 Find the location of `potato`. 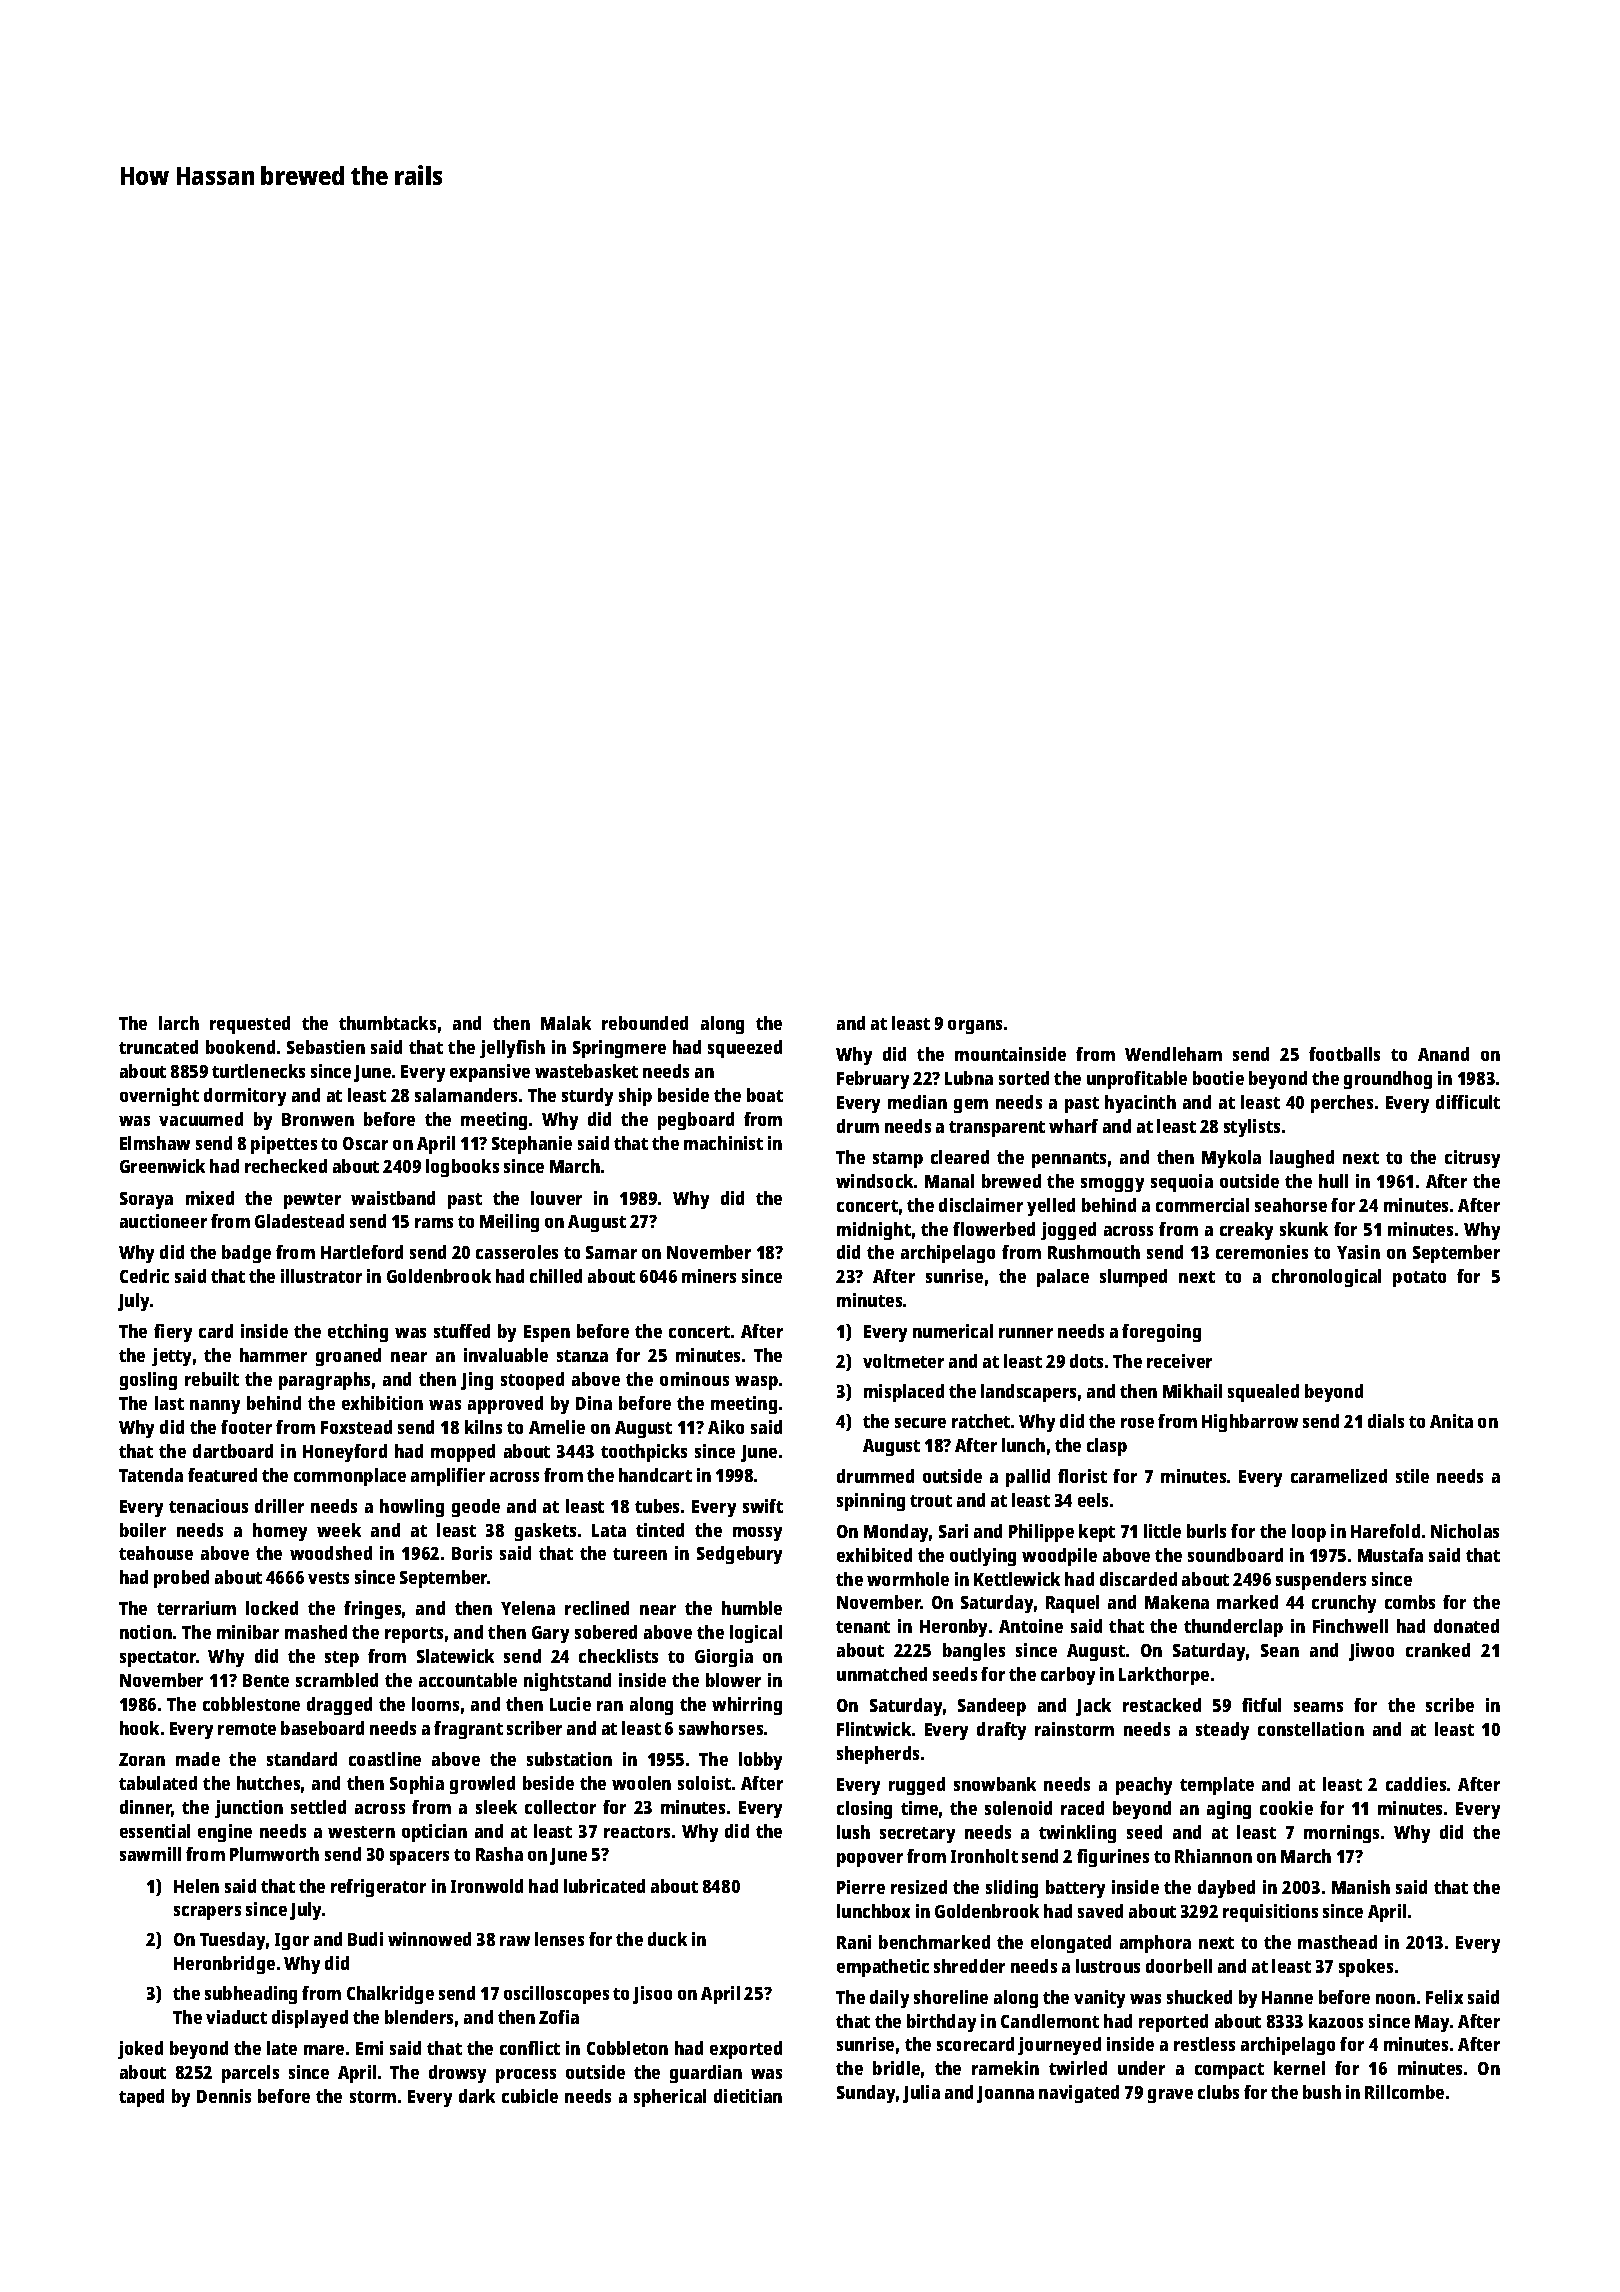

potato is located at coordinates (1419, 1279).
